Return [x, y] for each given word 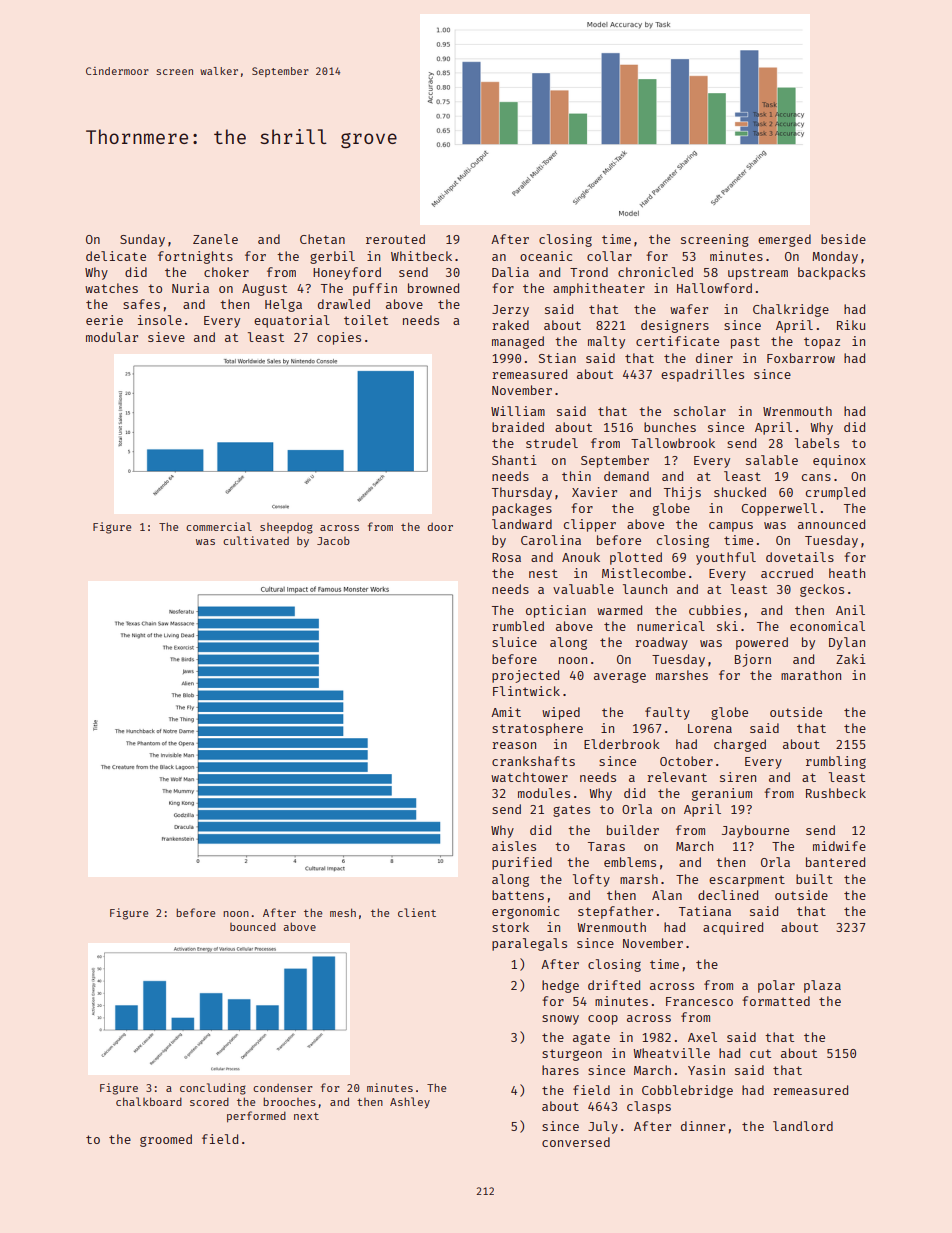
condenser [283, 1088]
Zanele [215, 239]
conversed [576, 1142]
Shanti [514, 460]
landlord [803, 1126]
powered [762, 643]
